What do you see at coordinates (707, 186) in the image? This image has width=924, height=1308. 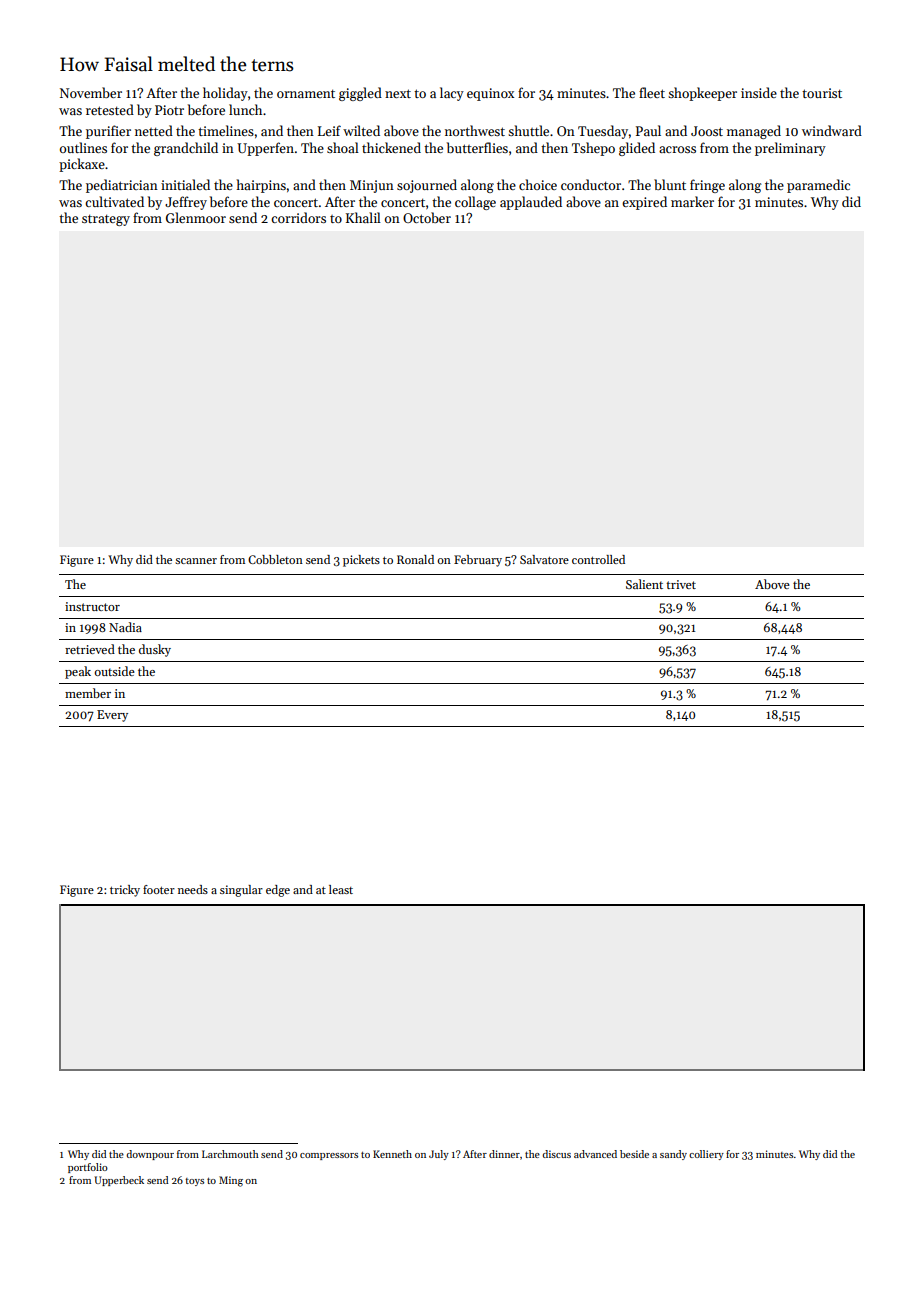 I see `fringe` at bounding box center [707, 186].
